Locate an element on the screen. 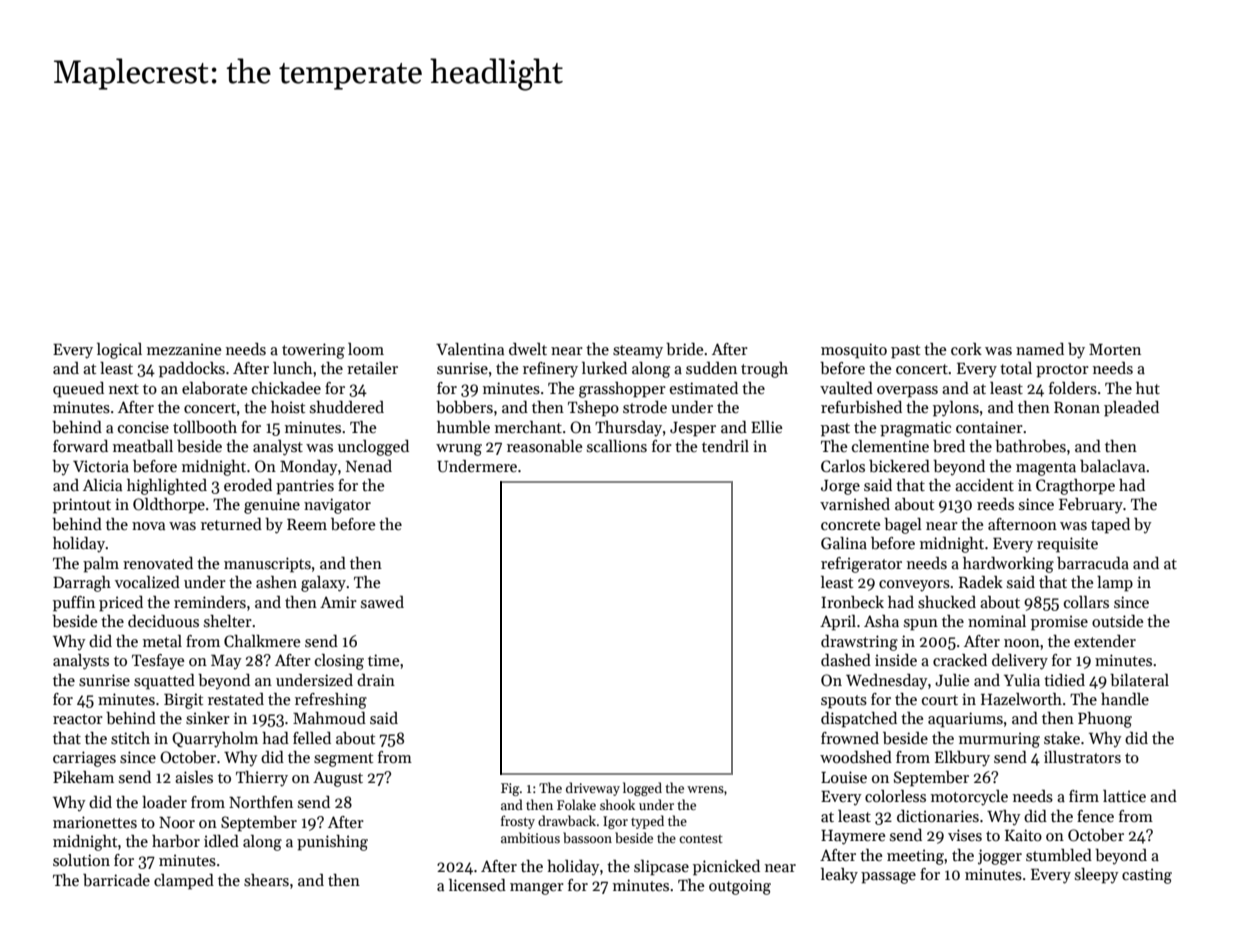  licensed is located at coordinates (477, 885).
